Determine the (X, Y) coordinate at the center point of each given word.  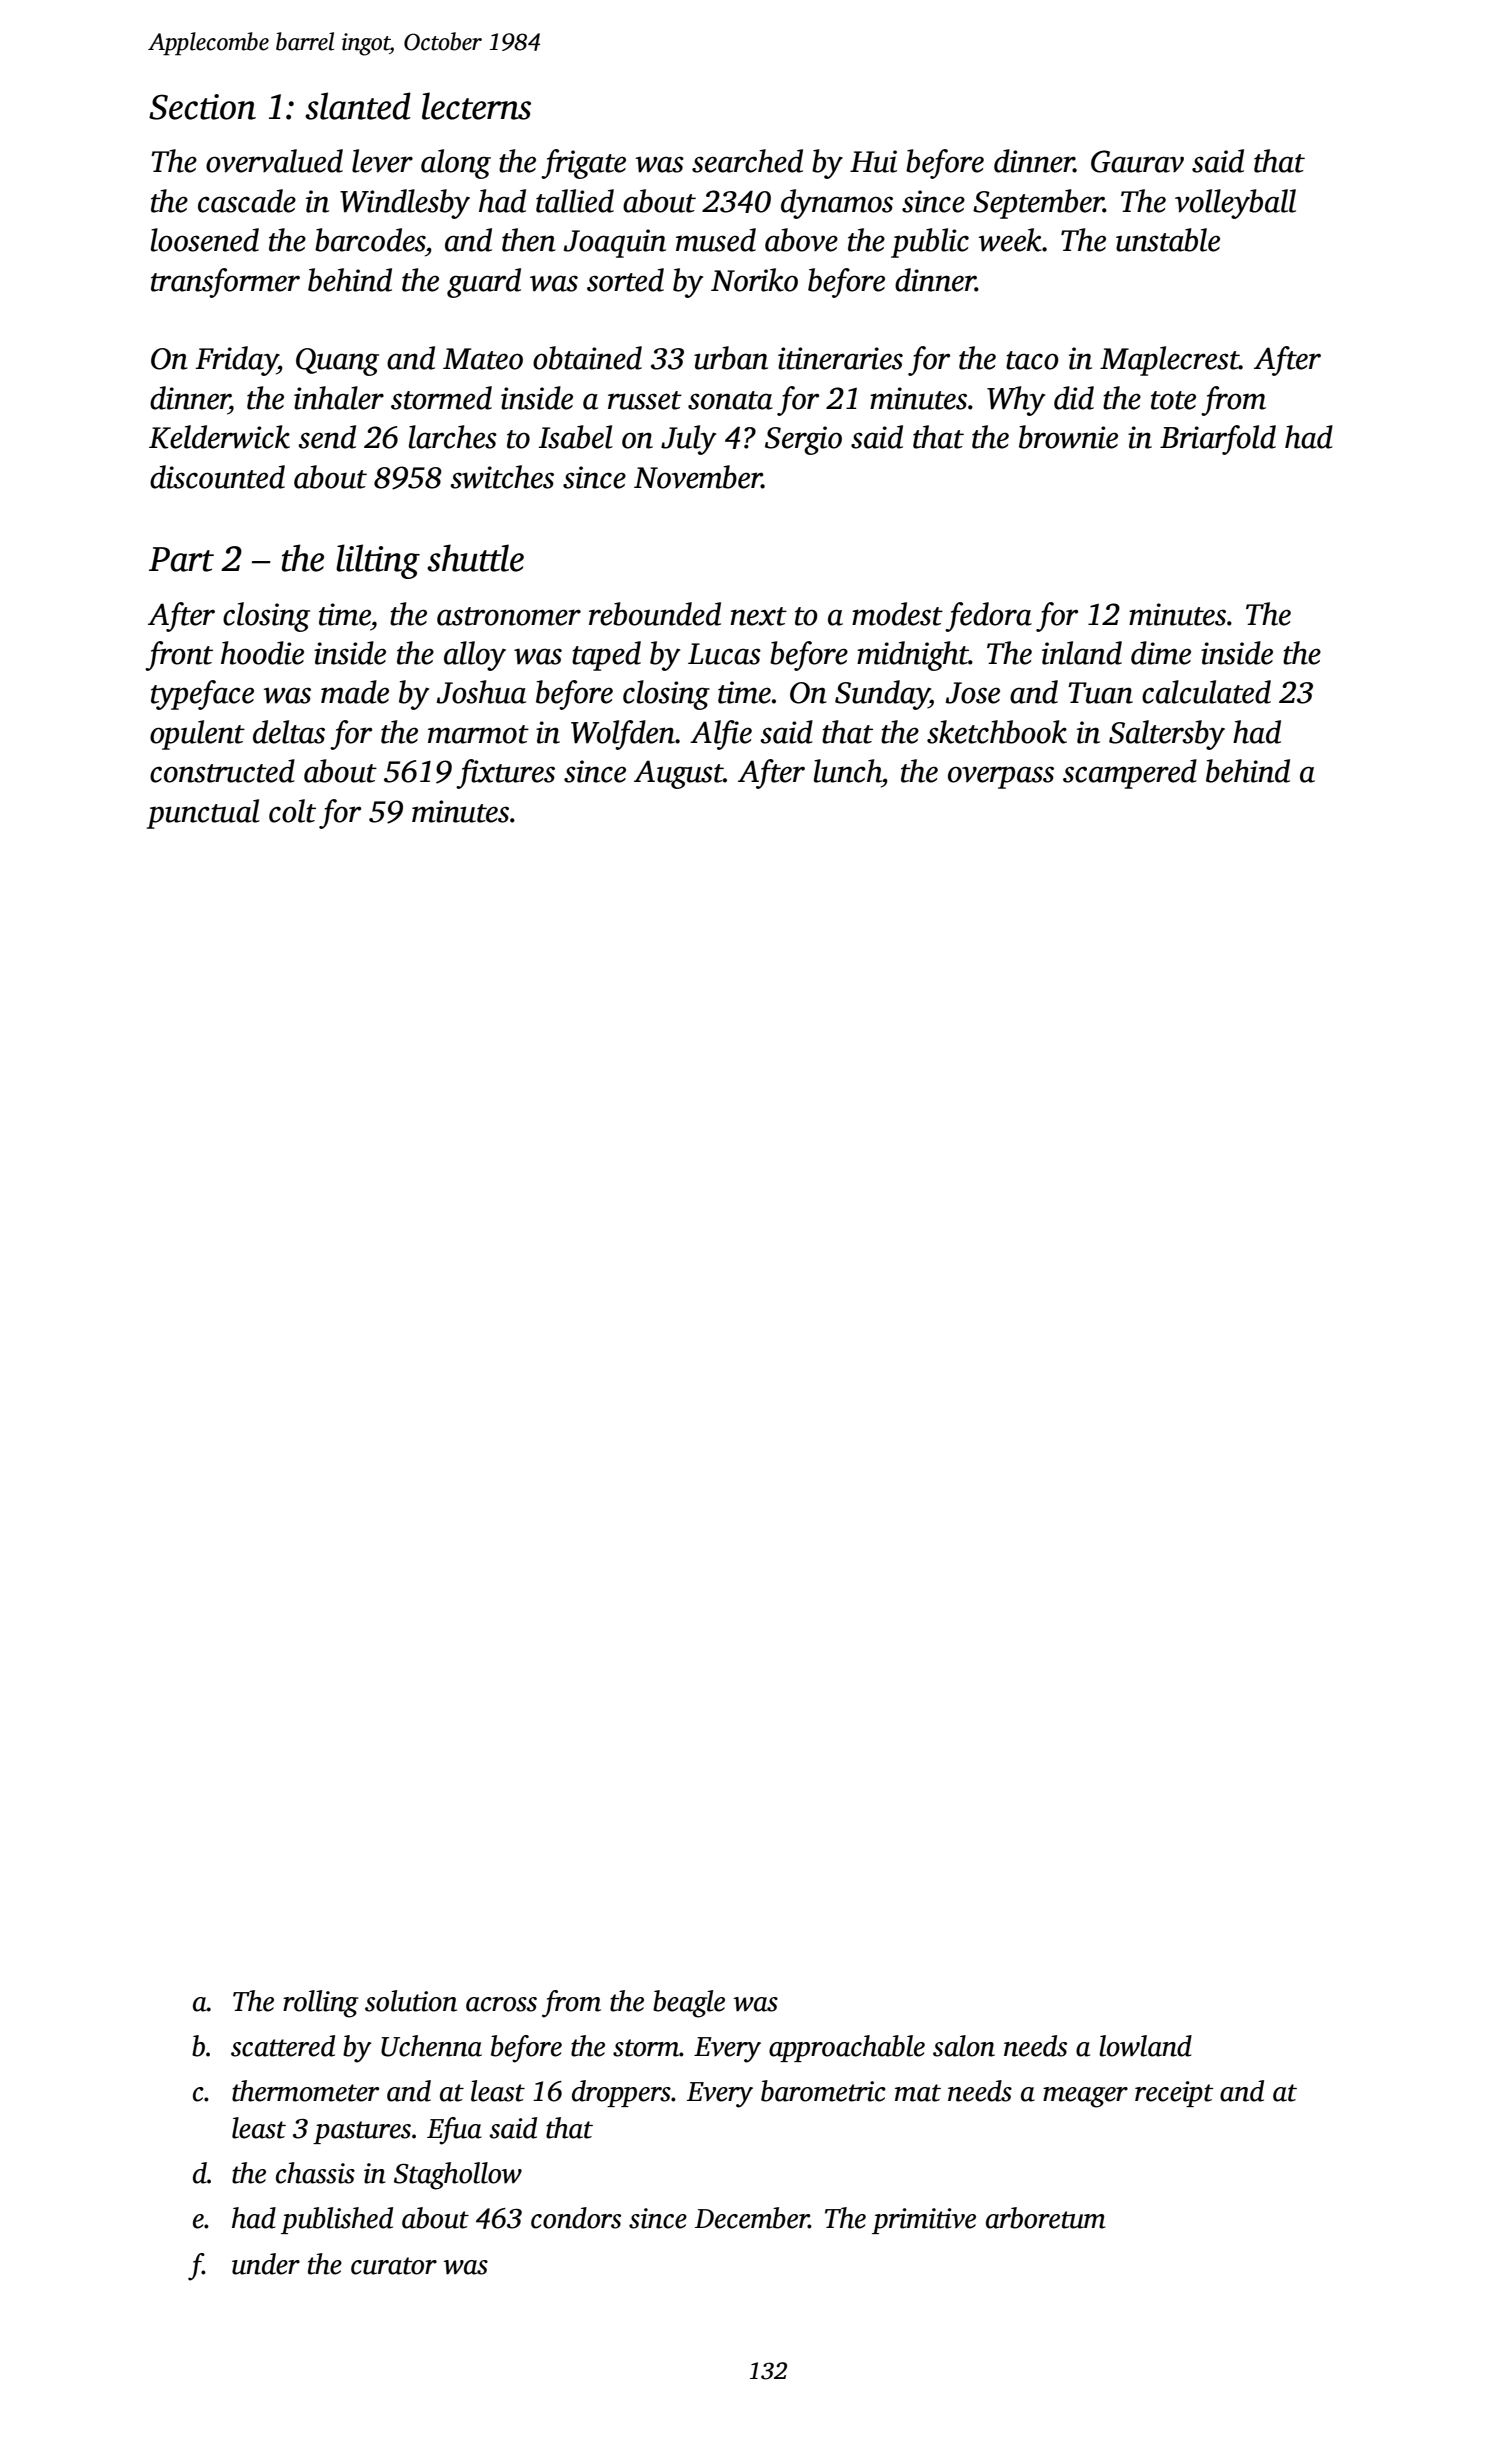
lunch (848, 771)
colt (292, 811)
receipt (1174, 2094)
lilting (378, 561)
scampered (1130, 774)
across (501, 2004)
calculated (1206, 692)
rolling (321, 2004)
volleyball (1235, 204)
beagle (689, 2004)
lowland (1145, 2046)
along (456, 164)
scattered (283, 2046)
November (698, 477)
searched (747, 161)
